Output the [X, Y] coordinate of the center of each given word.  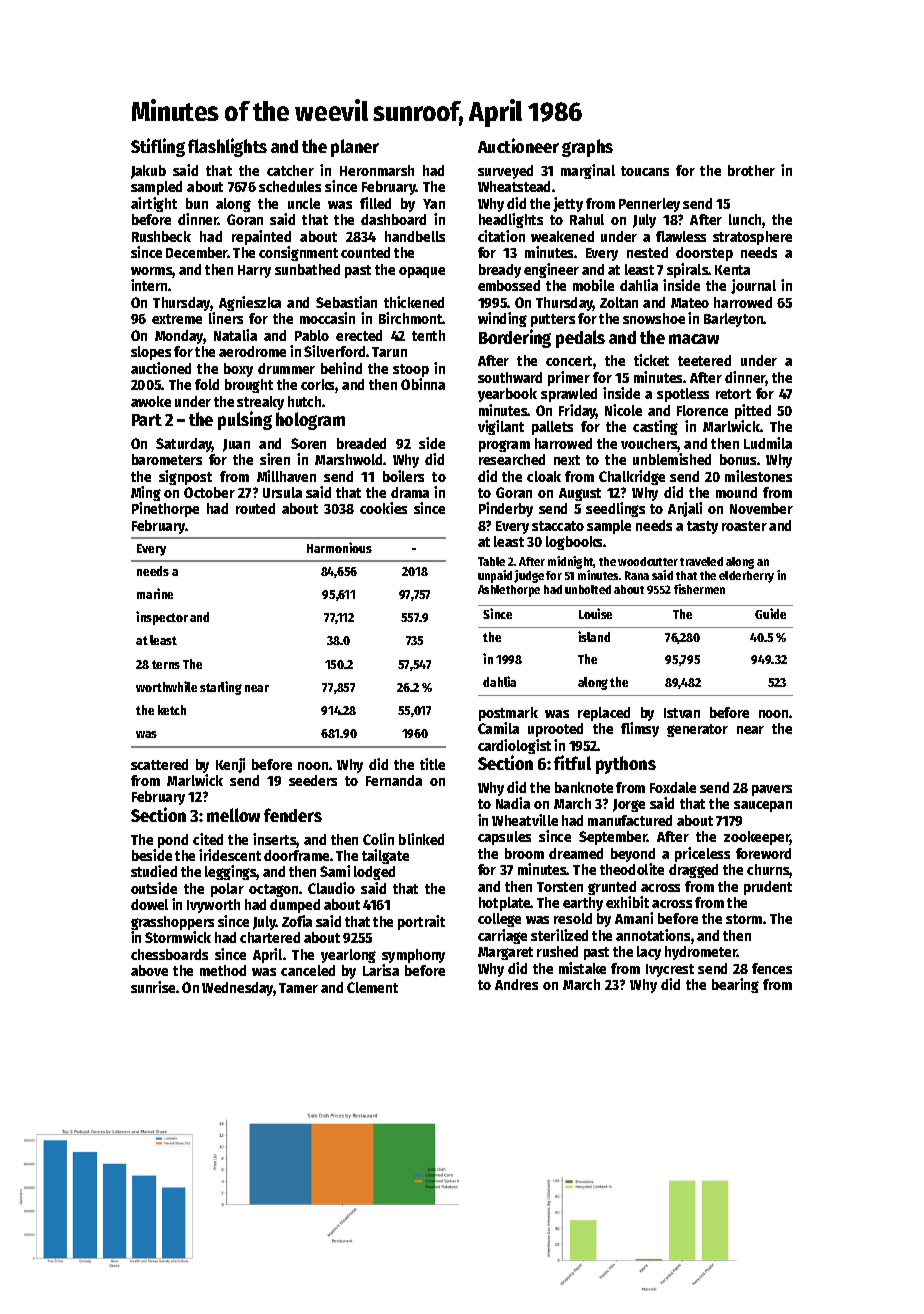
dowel [149, 904]
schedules [290, 186]
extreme [177, 319]
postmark [508, 714]
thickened [414, 302]
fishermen [699, 589]
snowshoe [654, 318]
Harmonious [339, 547]
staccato [558, 526]
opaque [422, 272]
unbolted [588, 589]
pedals [580, 339]
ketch [172, 710]
